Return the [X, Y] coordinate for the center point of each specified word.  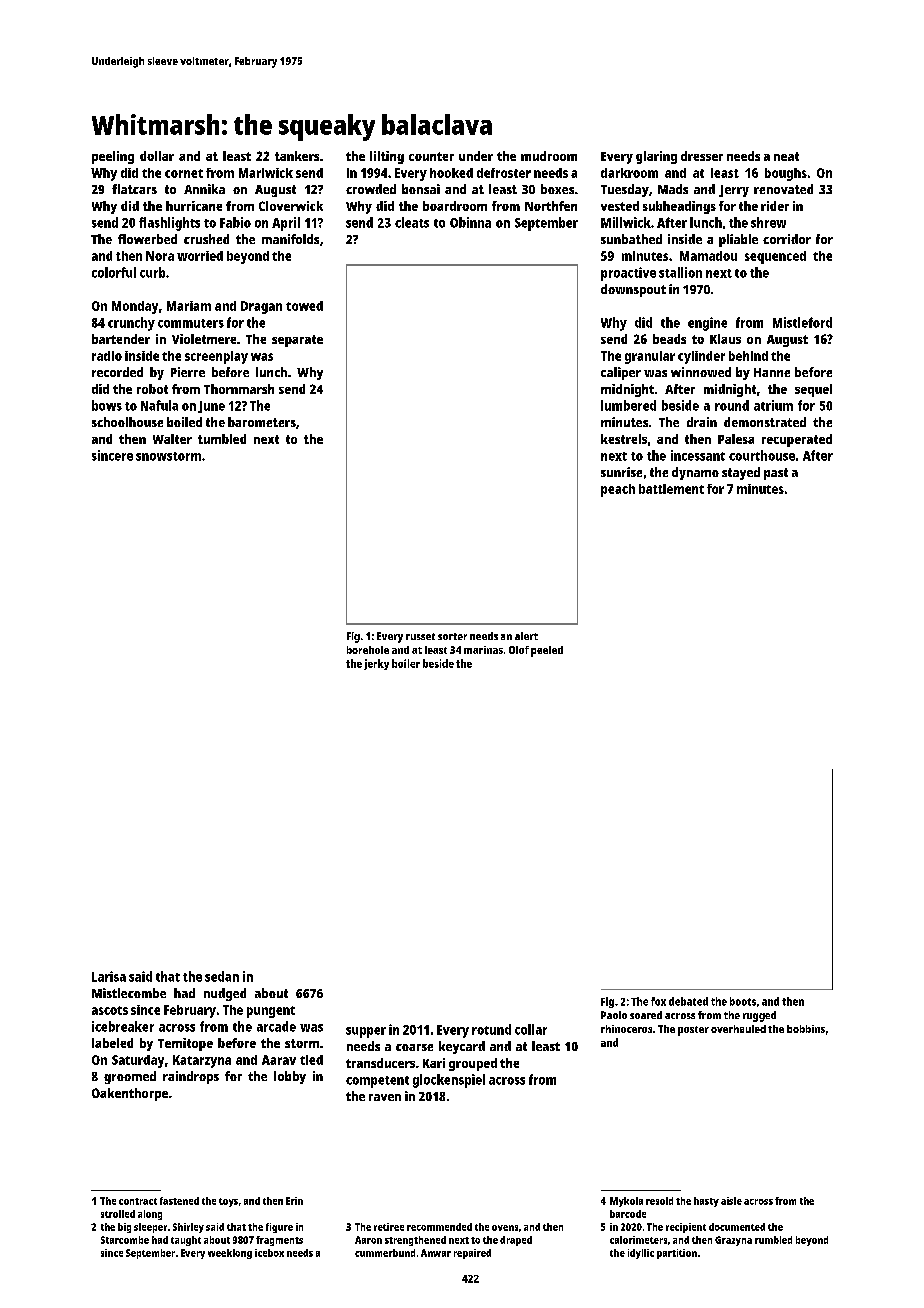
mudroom [549, 156]
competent [377, 1082]
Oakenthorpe [130, 1094]
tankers [297, 156]
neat [786, 156]
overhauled [738, 1029]
